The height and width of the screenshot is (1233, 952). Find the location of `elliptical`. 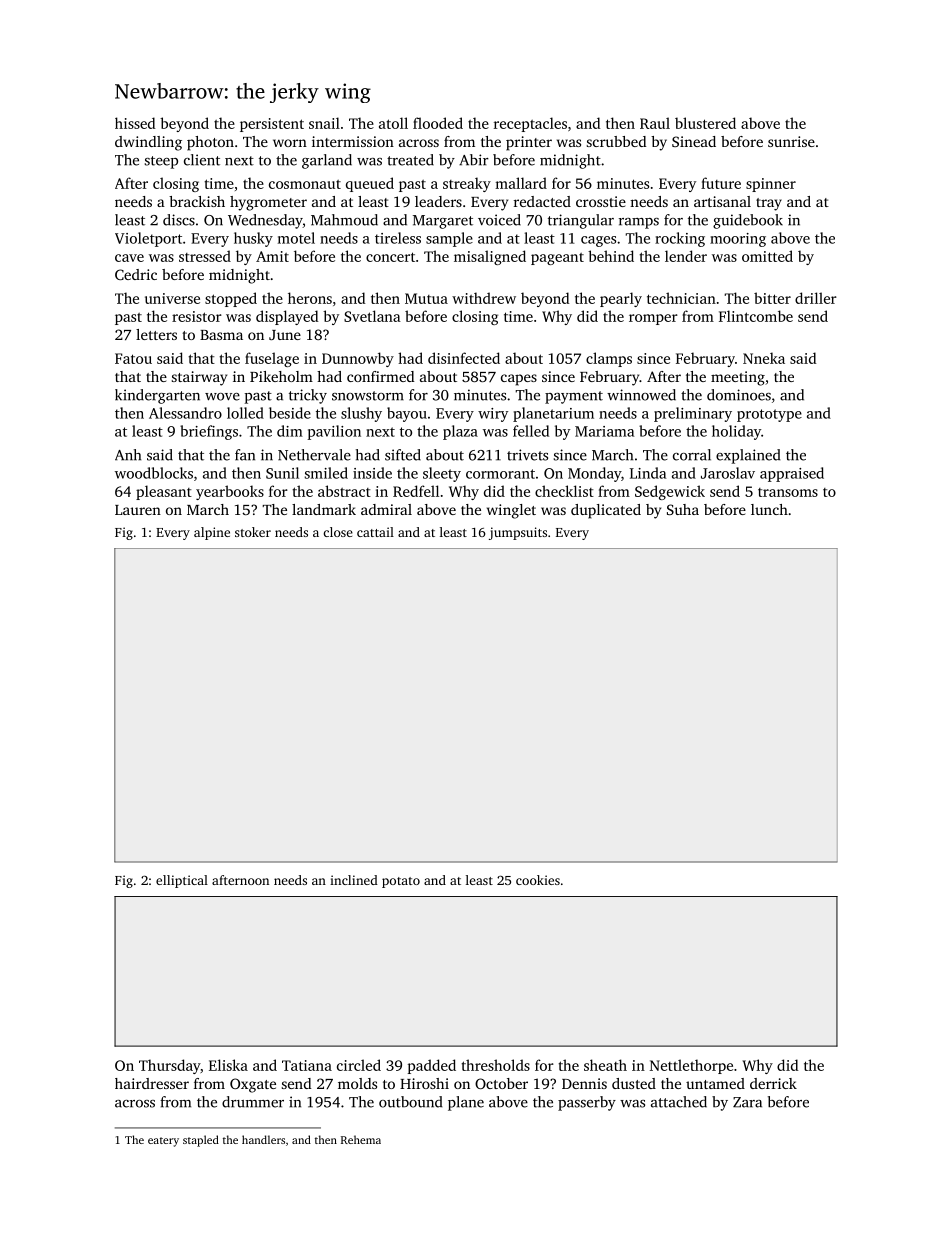

elliptical is located at coordinates (182, 881).
